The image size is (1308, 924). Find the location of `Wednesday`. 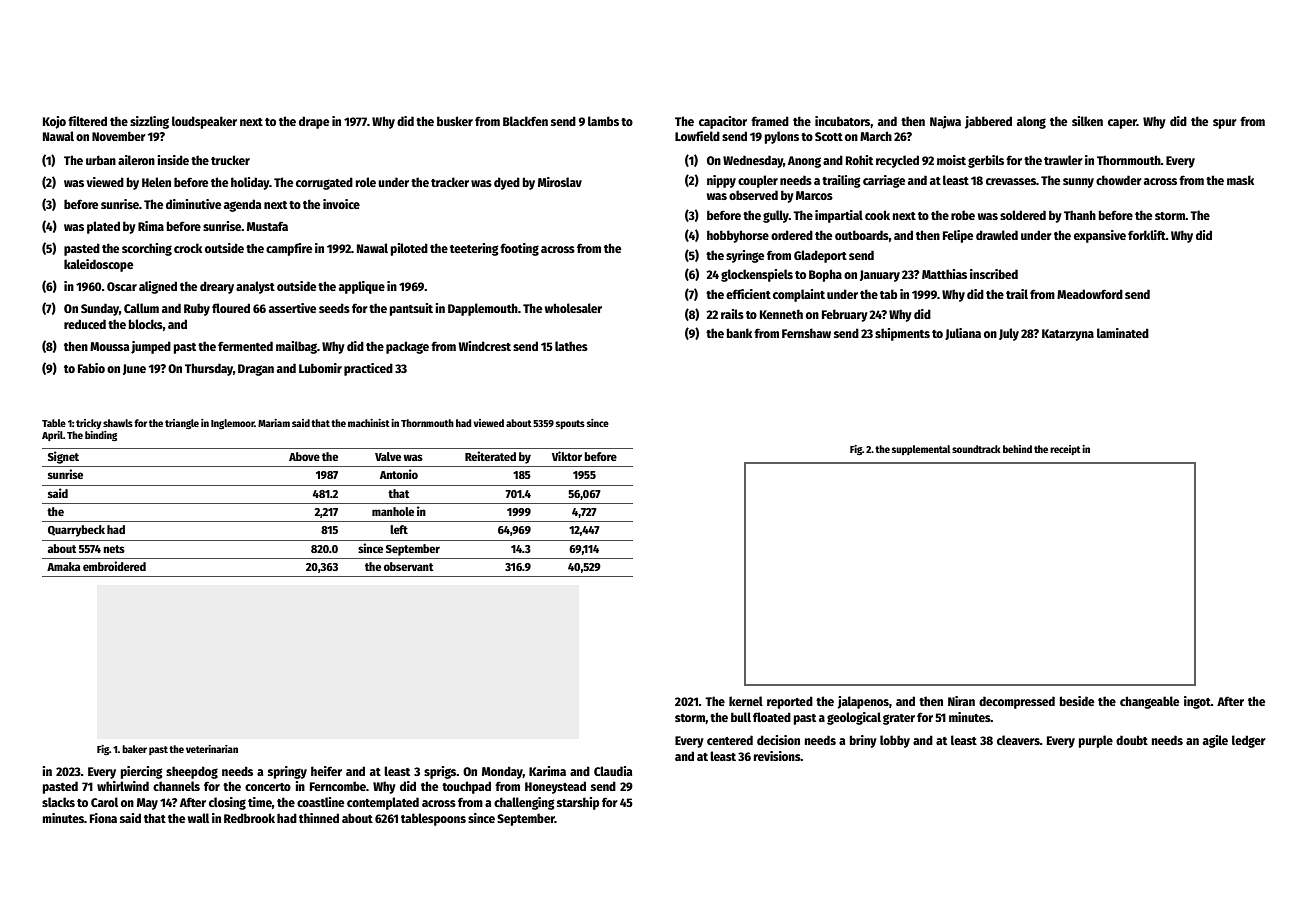

Wednesday is located at coordinates (753, 161).
